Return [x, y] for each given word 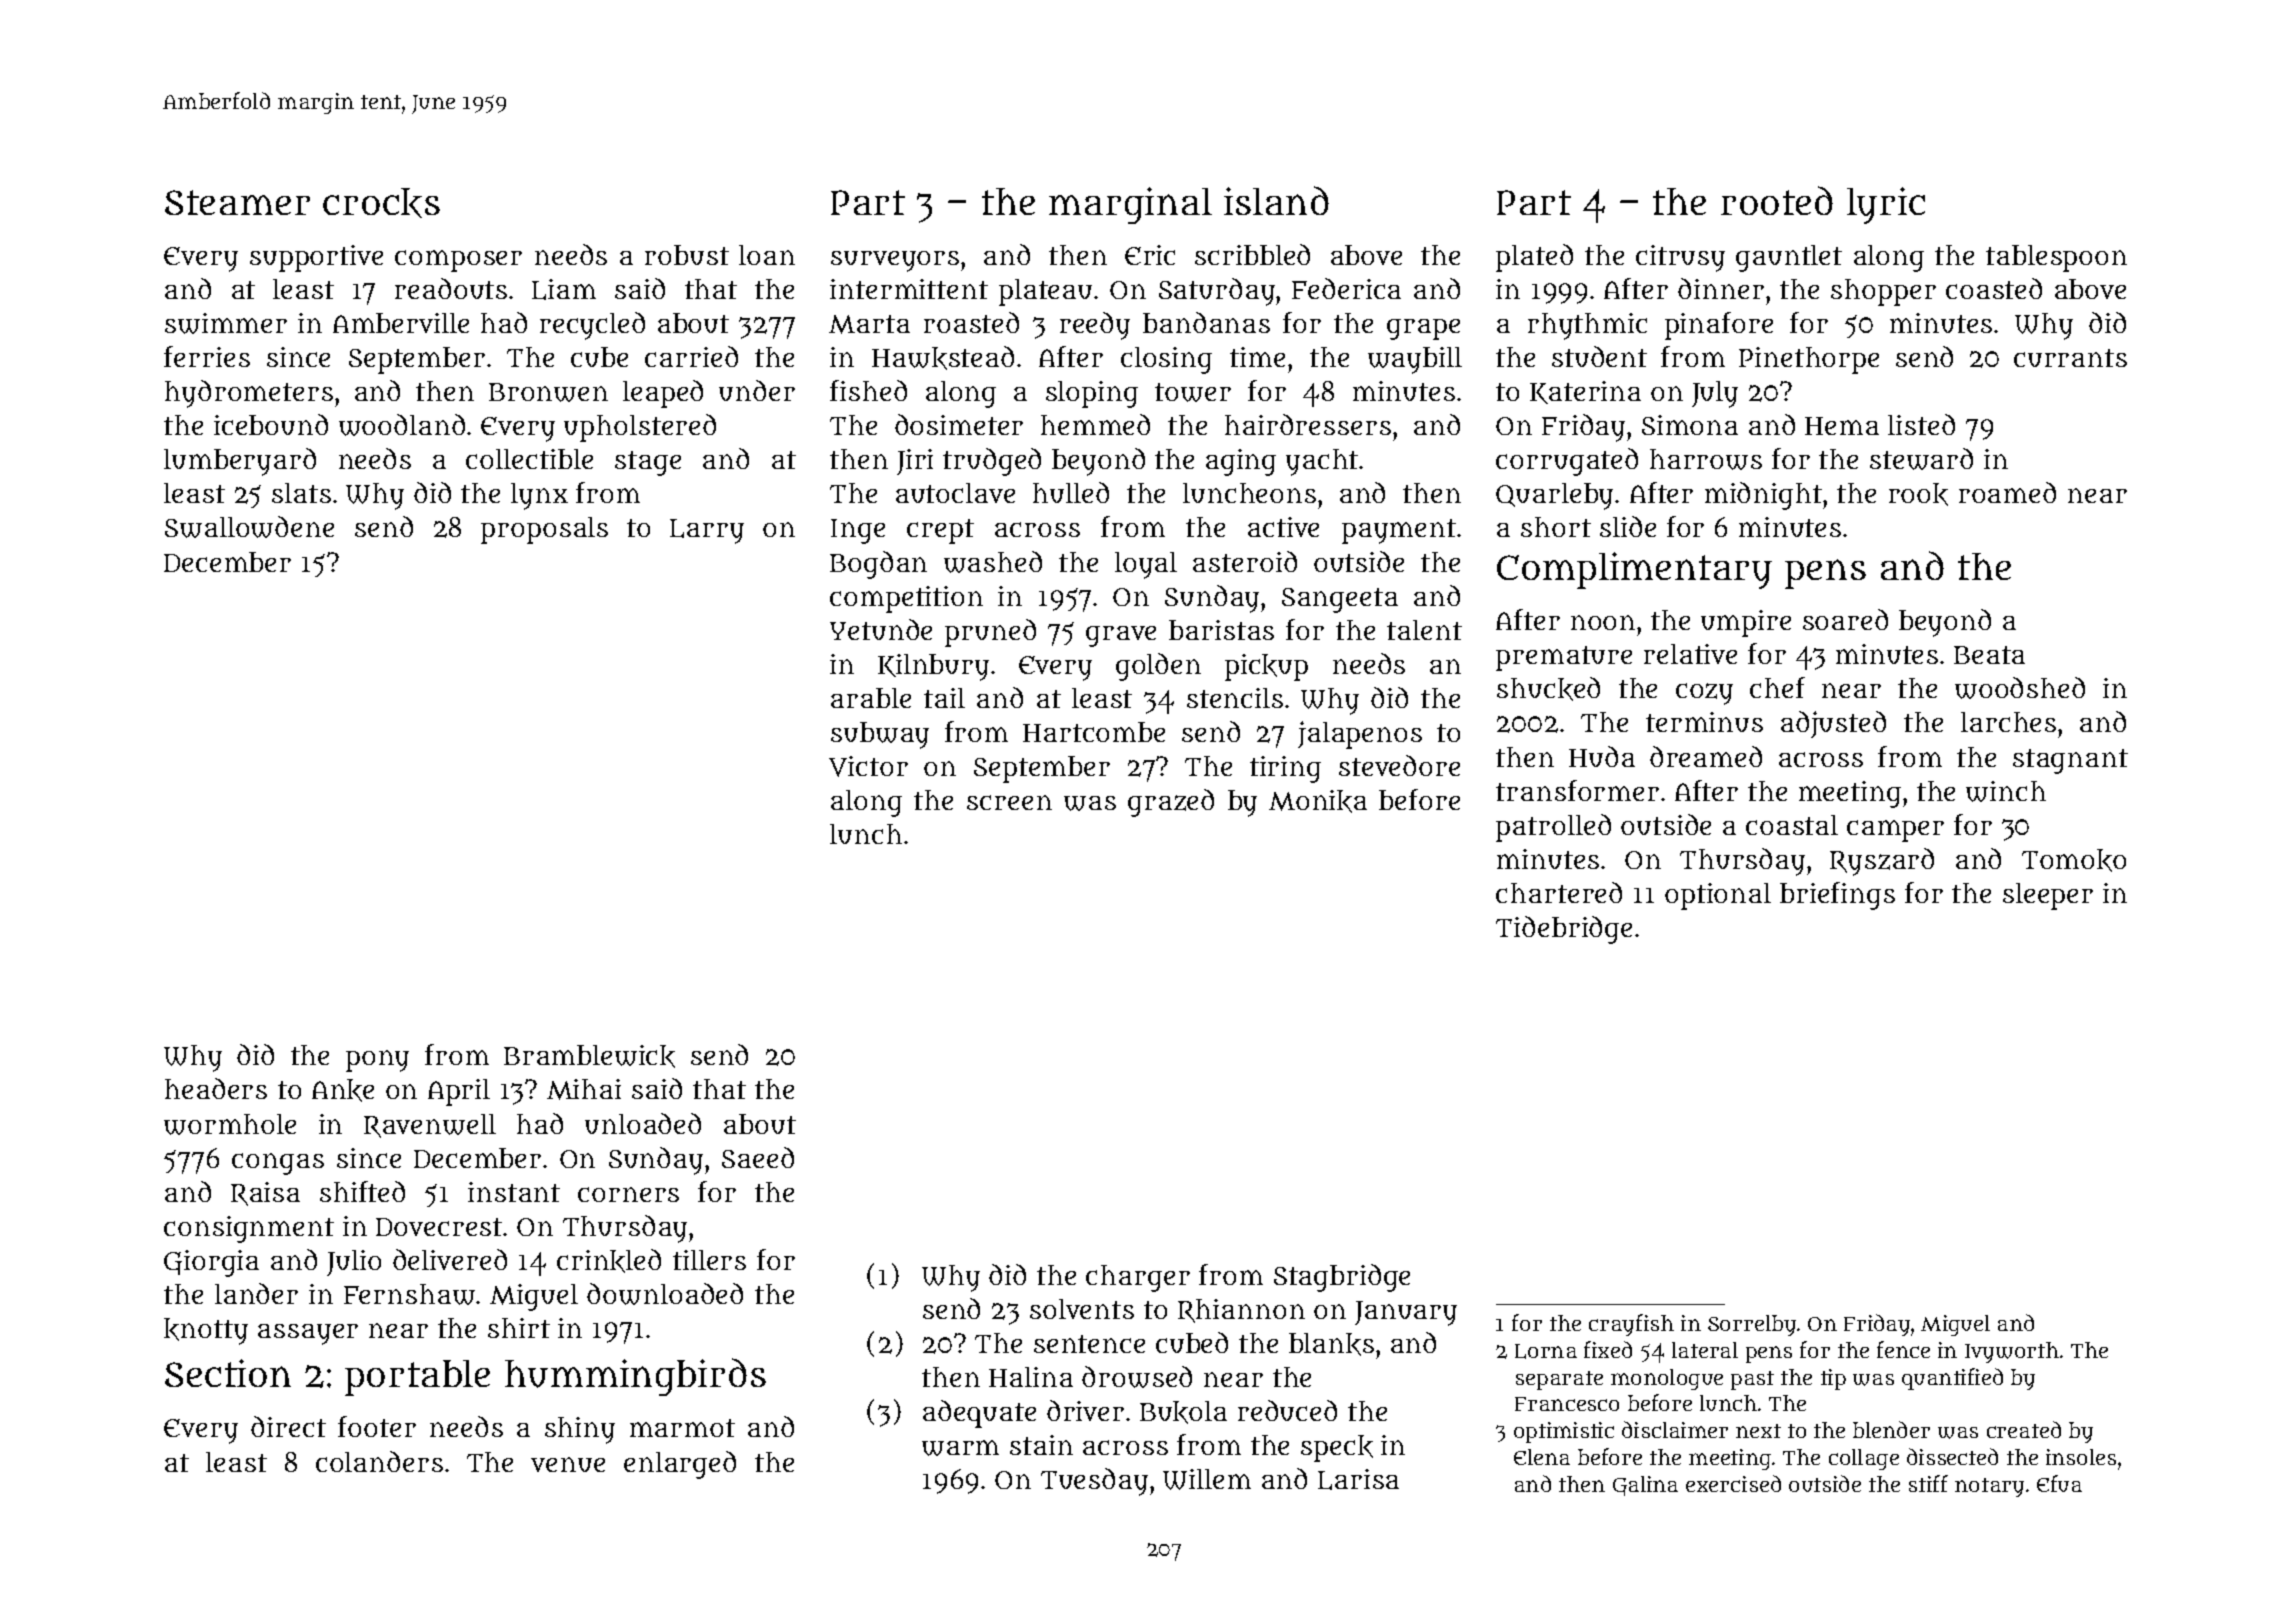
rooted [1777, 200]
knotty [206, 1331]
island [1276, 200]
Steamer [237, 202]
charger [1138, 1278]
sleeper [2048, 896]
